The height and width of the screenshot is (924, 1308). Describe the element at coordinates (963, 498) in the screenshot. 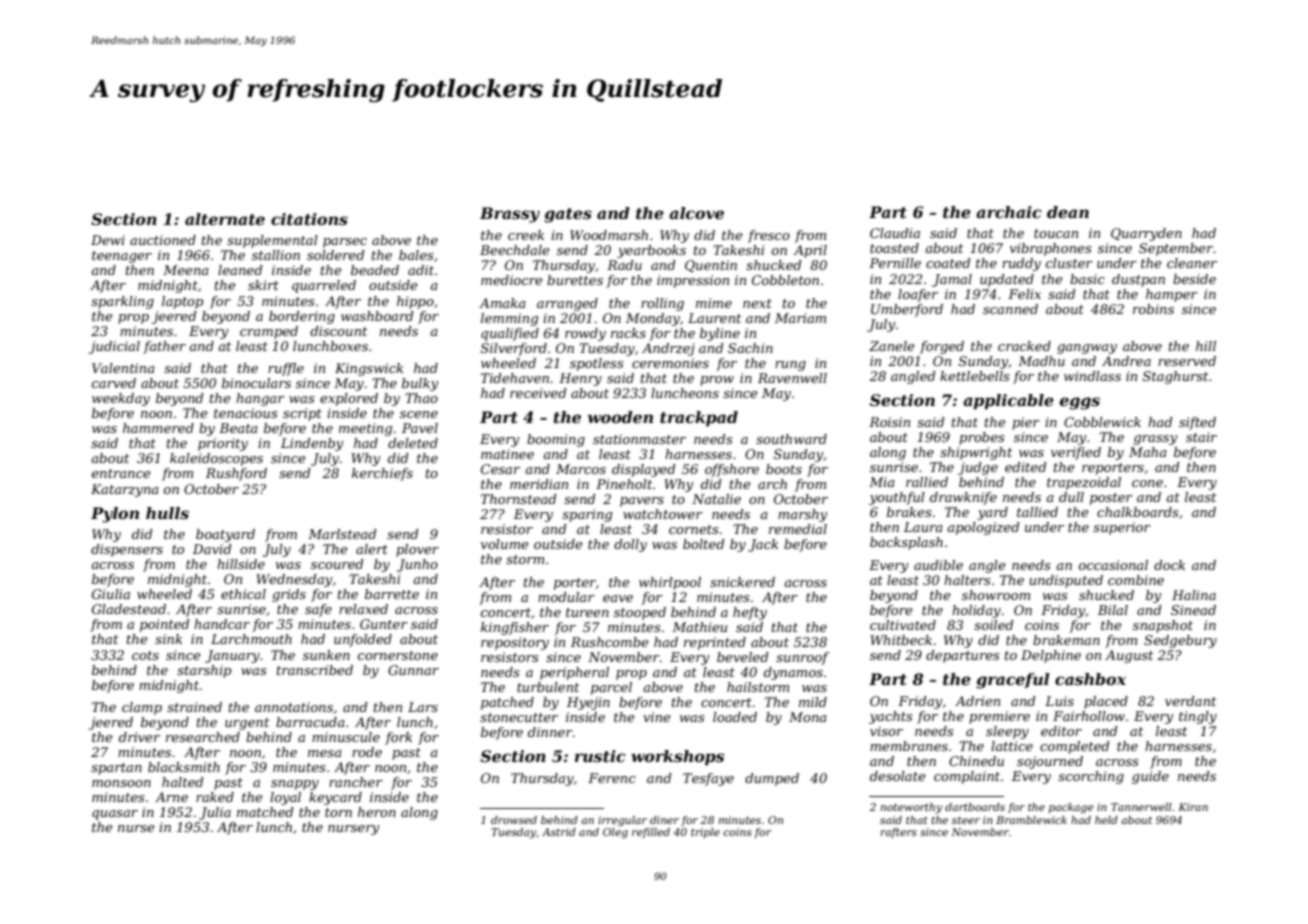

I see `drawknife` at that location.
